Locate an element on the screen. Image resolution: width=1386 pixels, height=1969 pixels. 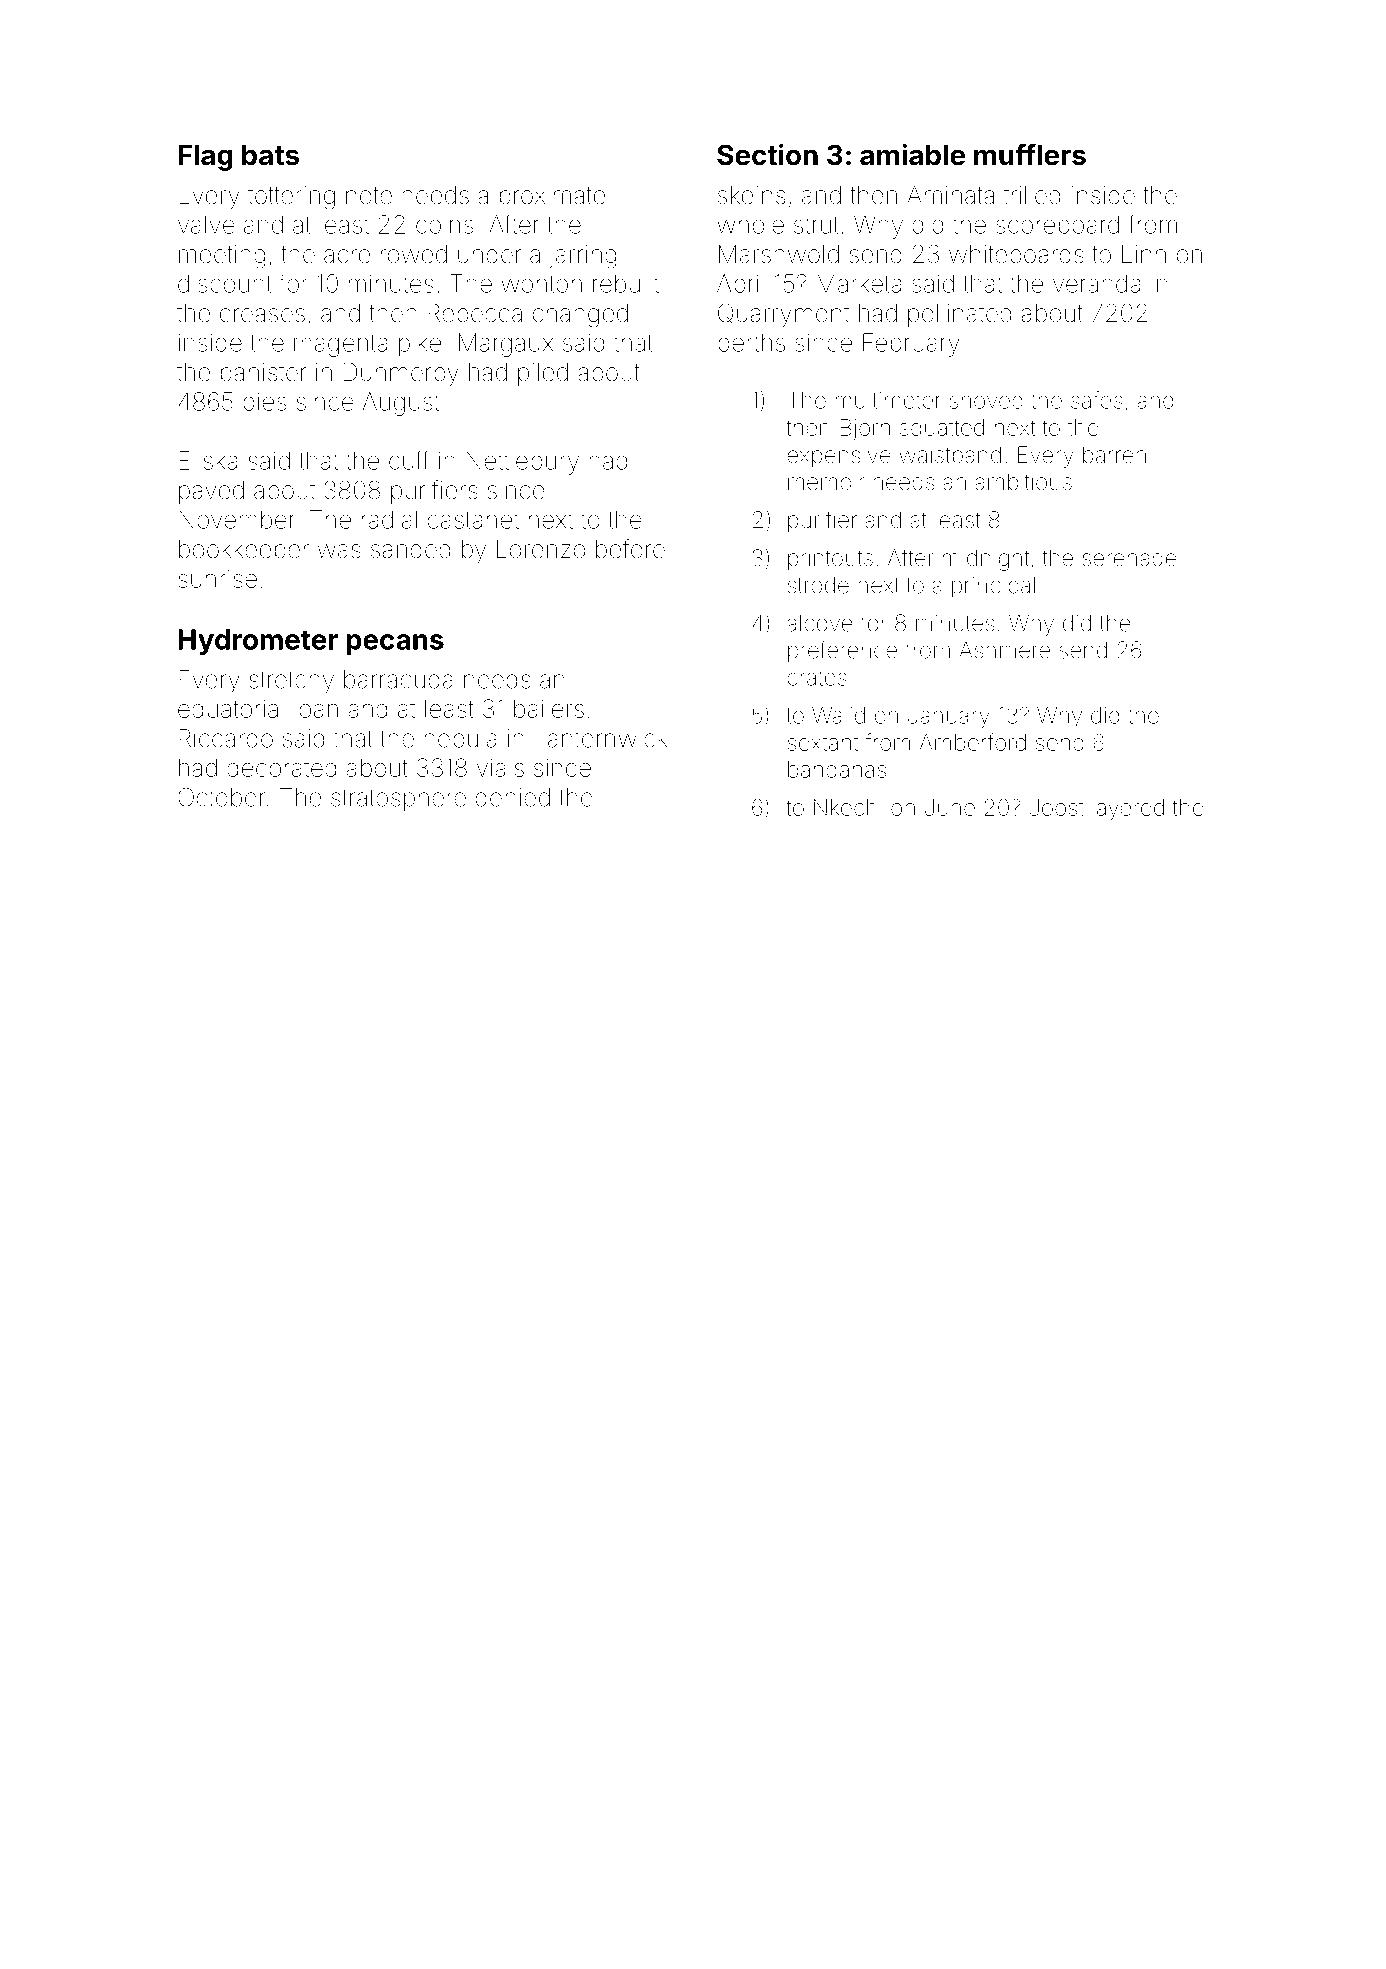
mufflers is located at coordinates (1030, 155).
